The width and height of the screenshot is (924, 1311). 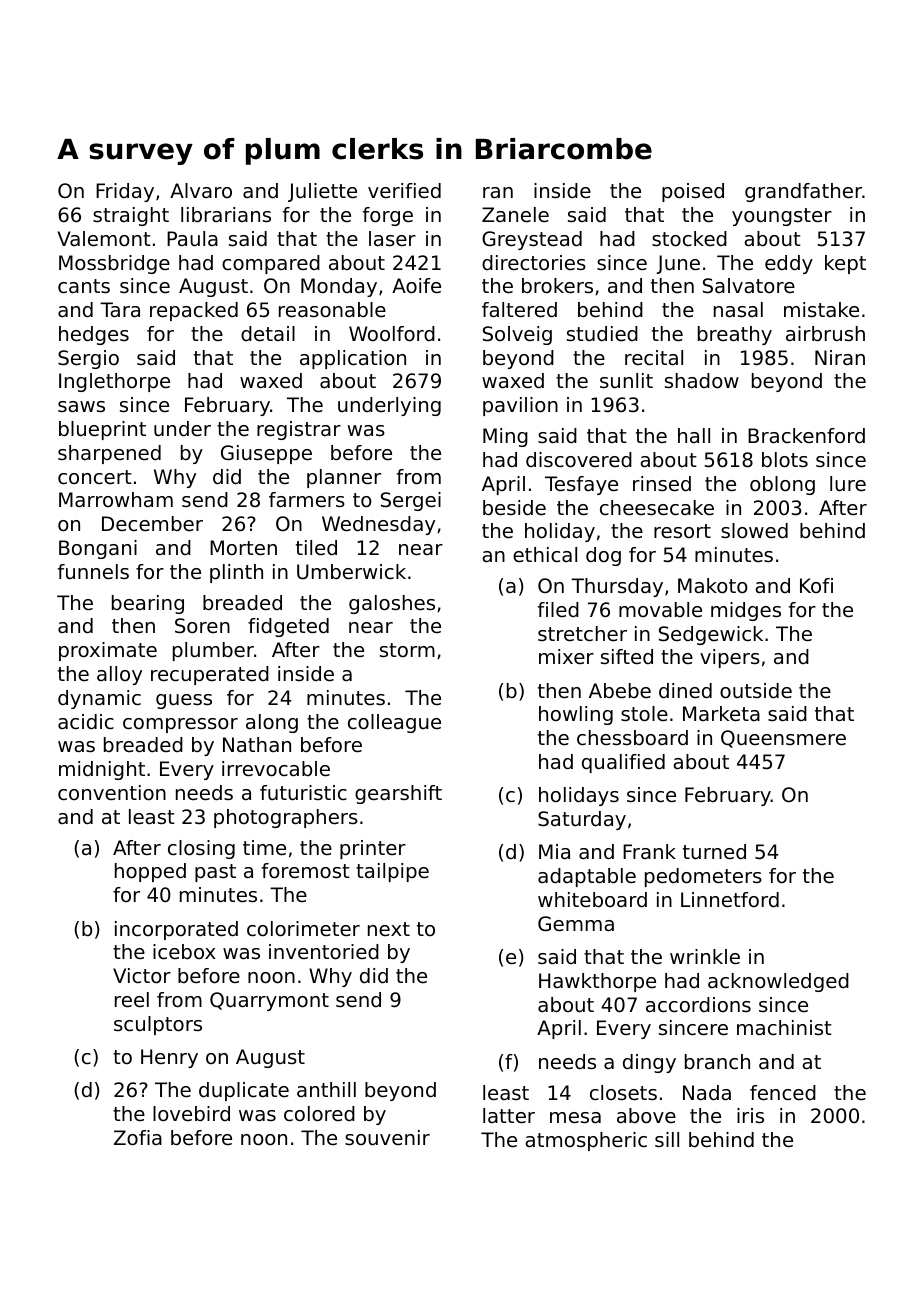 What do you see at coordinates (150, 872) in the screenshot?
I see `hopped` at bounding box center [150, 872].
